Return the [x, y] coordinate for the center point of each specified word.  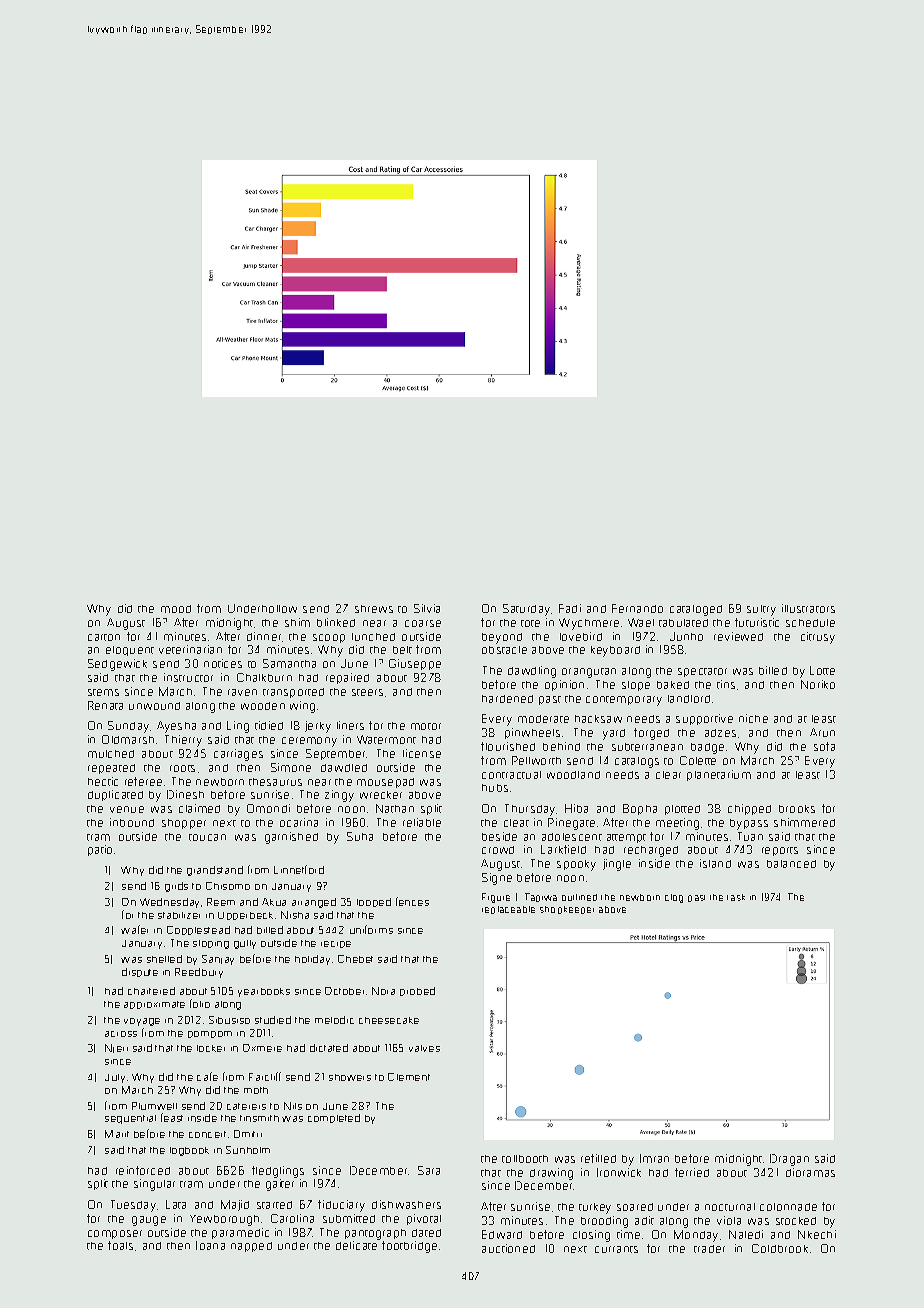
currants [616, 1249]
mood [176, 609]
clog [674, 898]
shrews [374, 609]
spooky [576, 865]
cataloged [696, 610]
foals [120, 1245]
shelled [164, 959]
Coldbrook [780, 1248]
